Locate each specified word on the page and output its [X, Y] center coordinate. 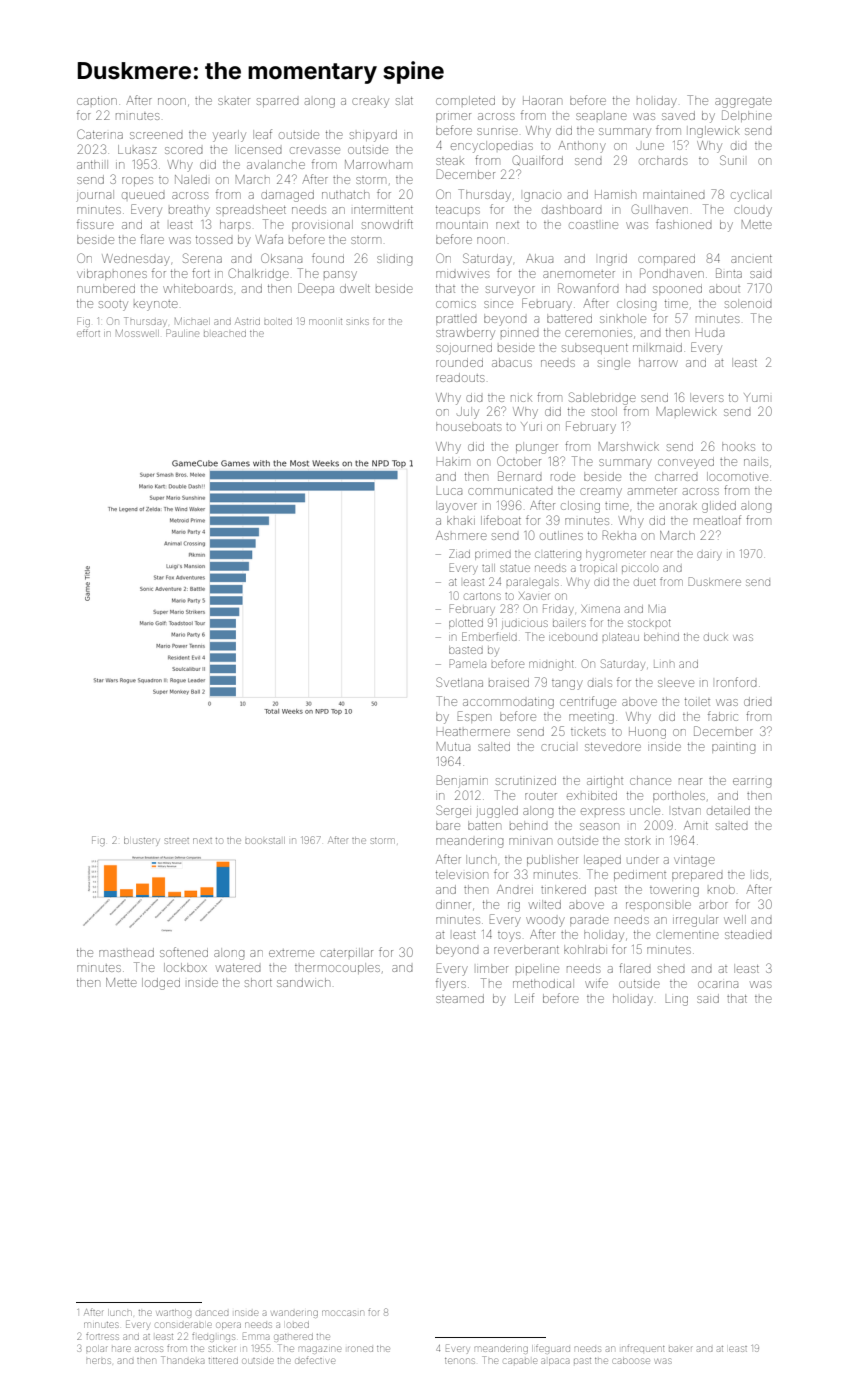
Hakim [453, 461]
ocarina [718, 984]
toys [509, 937]
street [177, 841]
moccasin [342, 1313]
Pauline [182, 333]
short [258, 982]
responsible [658, 904]
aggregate [743, 103]
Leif [524, 998]
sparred [277, 102]
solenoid [748, 303]
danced [212, 1313]
